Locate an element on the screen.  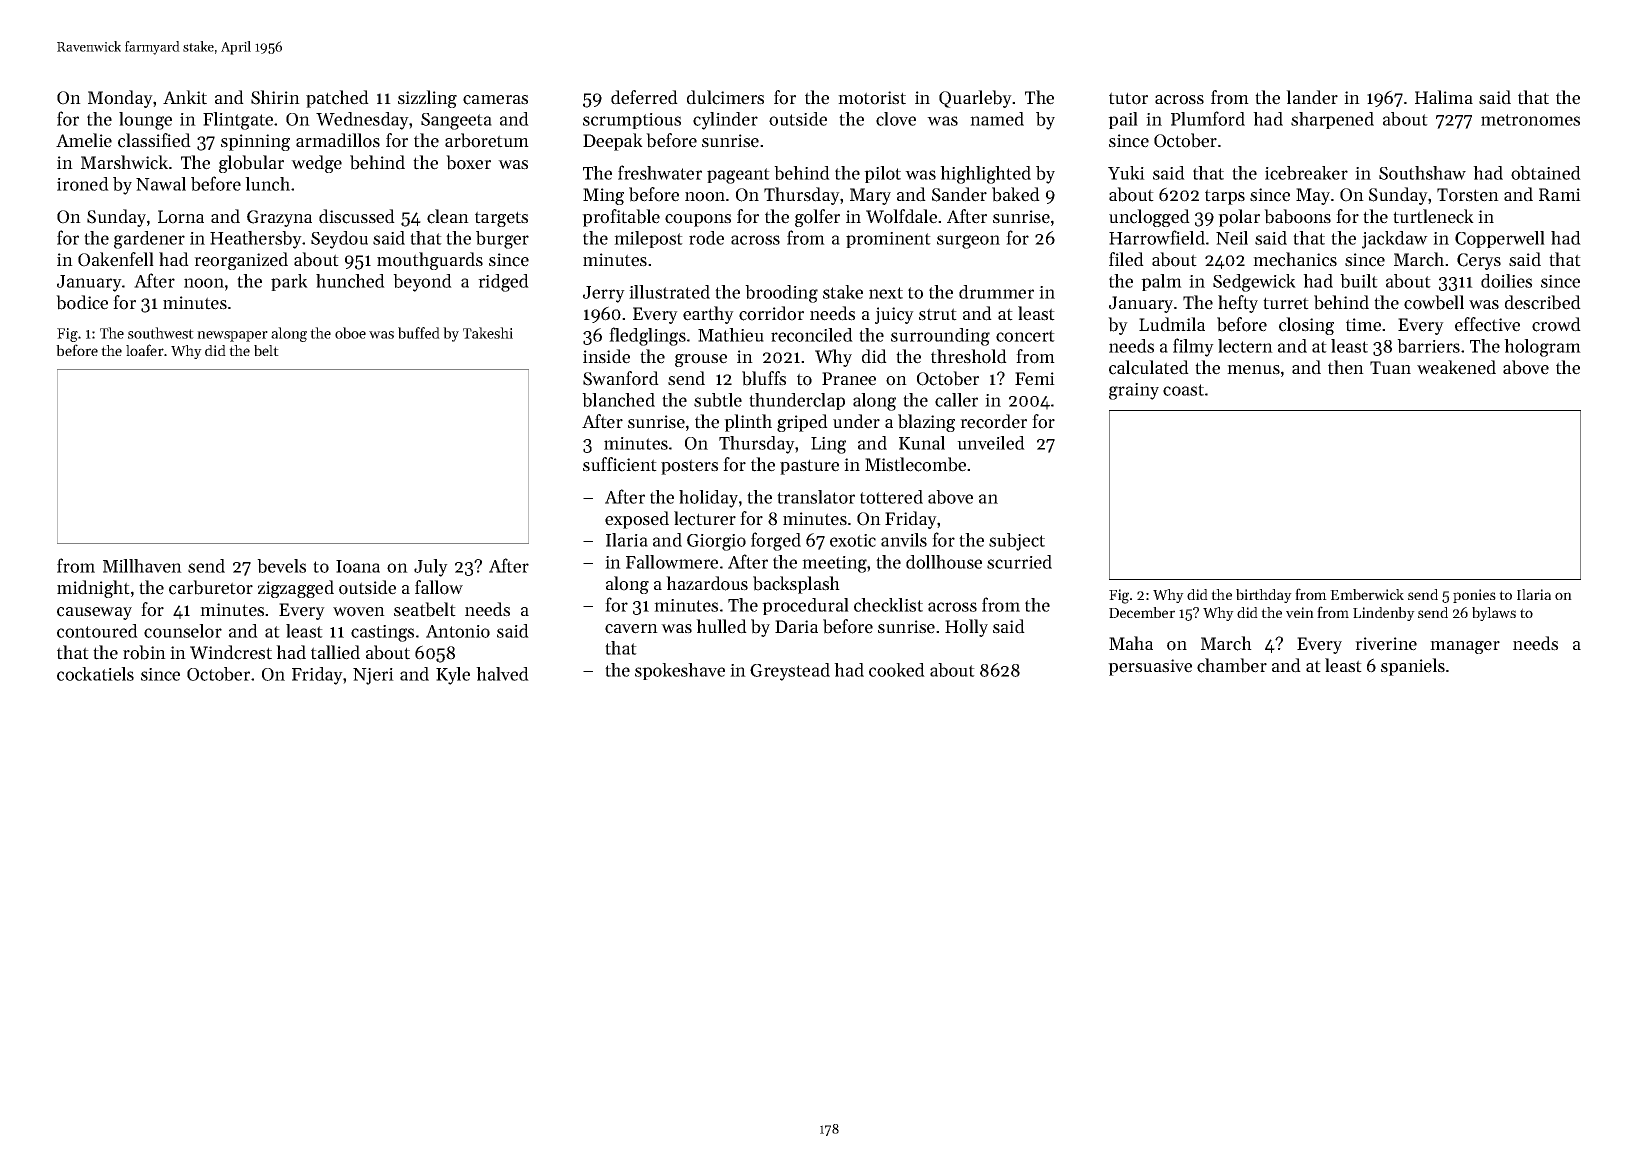
checklist is located at coordinates (888, 605).
